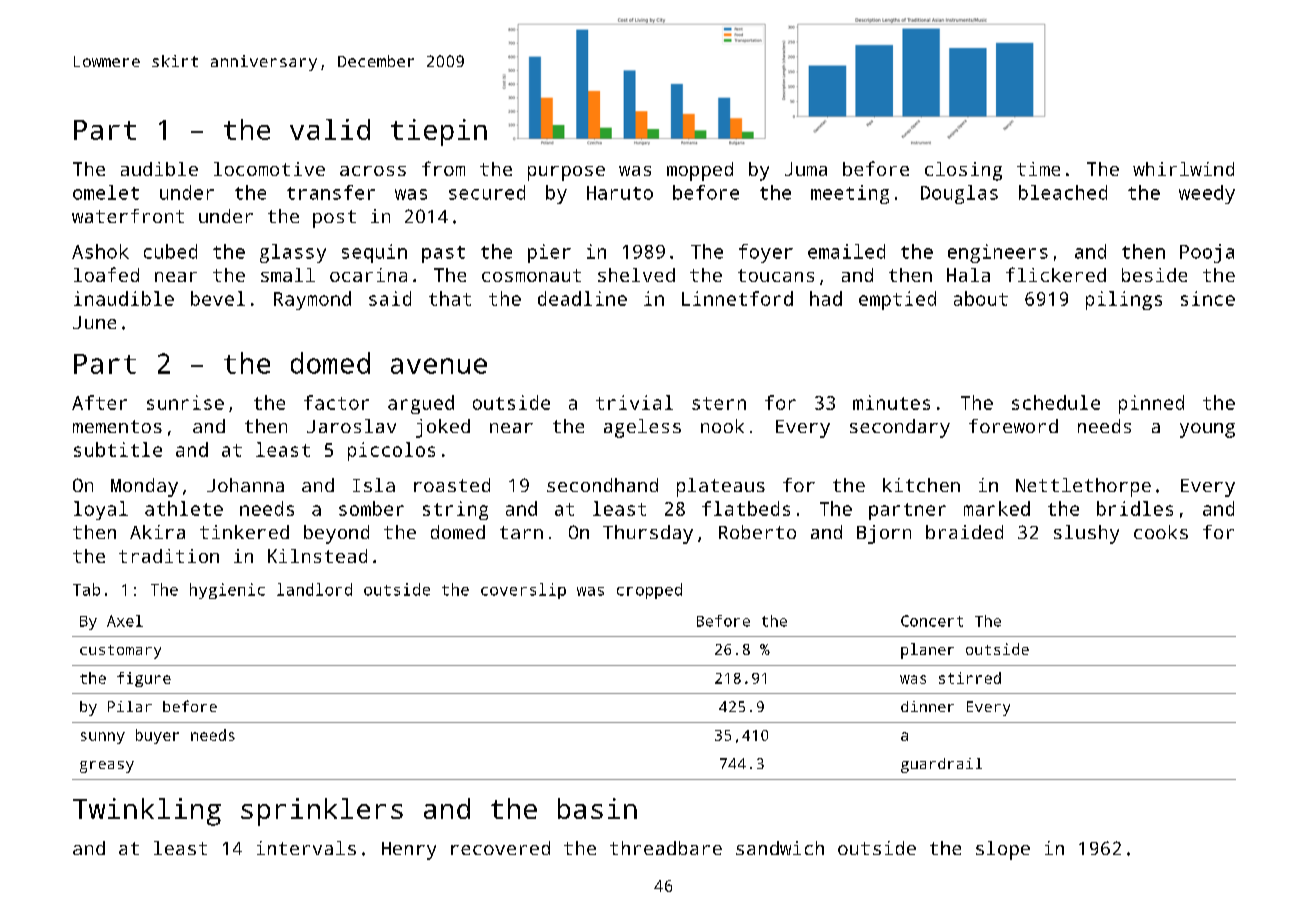 Image resolution: width=1308 pixels, height=924 pixels. Describe the element at coordinates (101, 510) in the document. I see `loyal` at that location.
